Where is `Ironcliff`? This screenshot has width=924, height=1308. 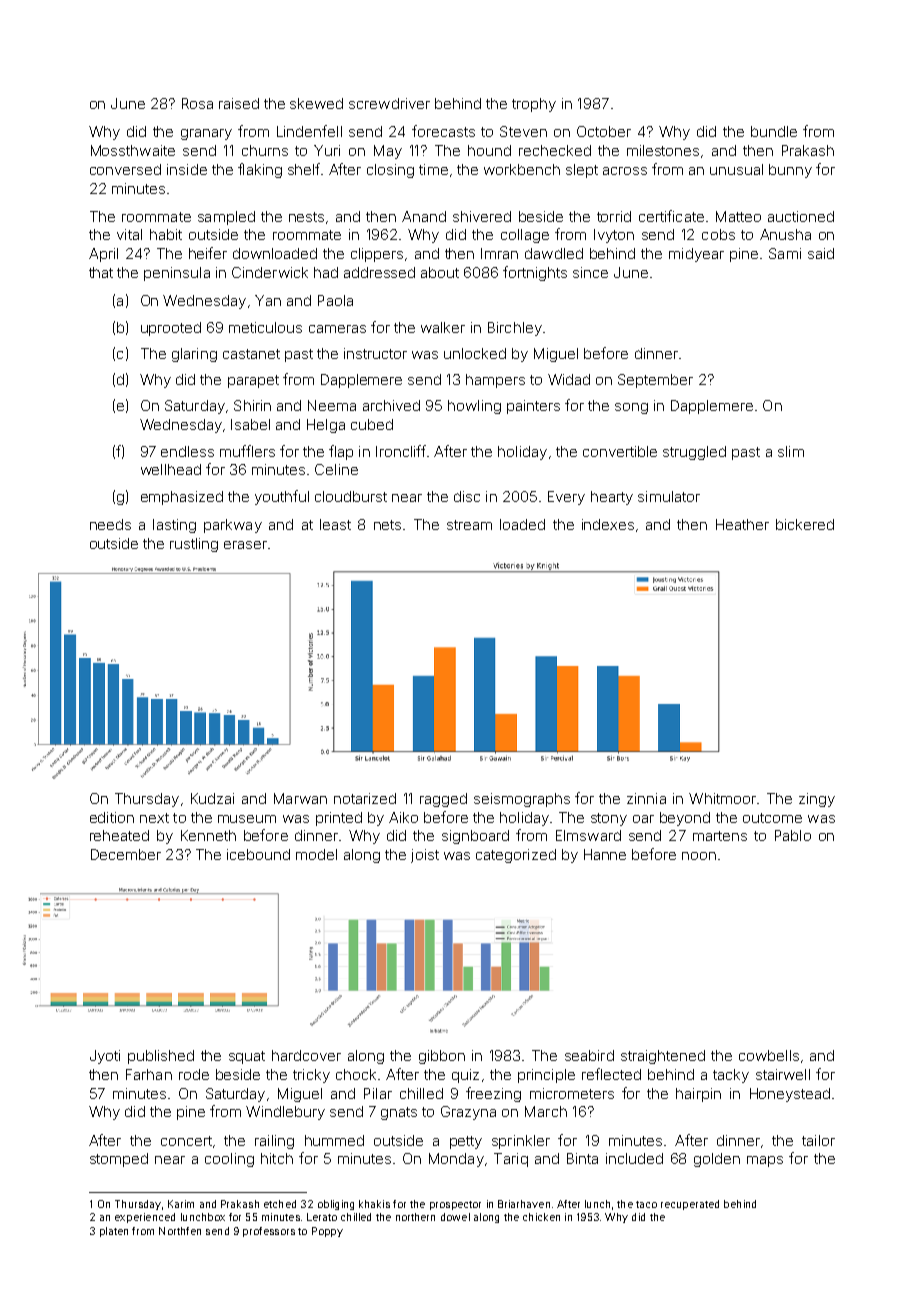 Ironcliff is located at coordinates (401, 451).
